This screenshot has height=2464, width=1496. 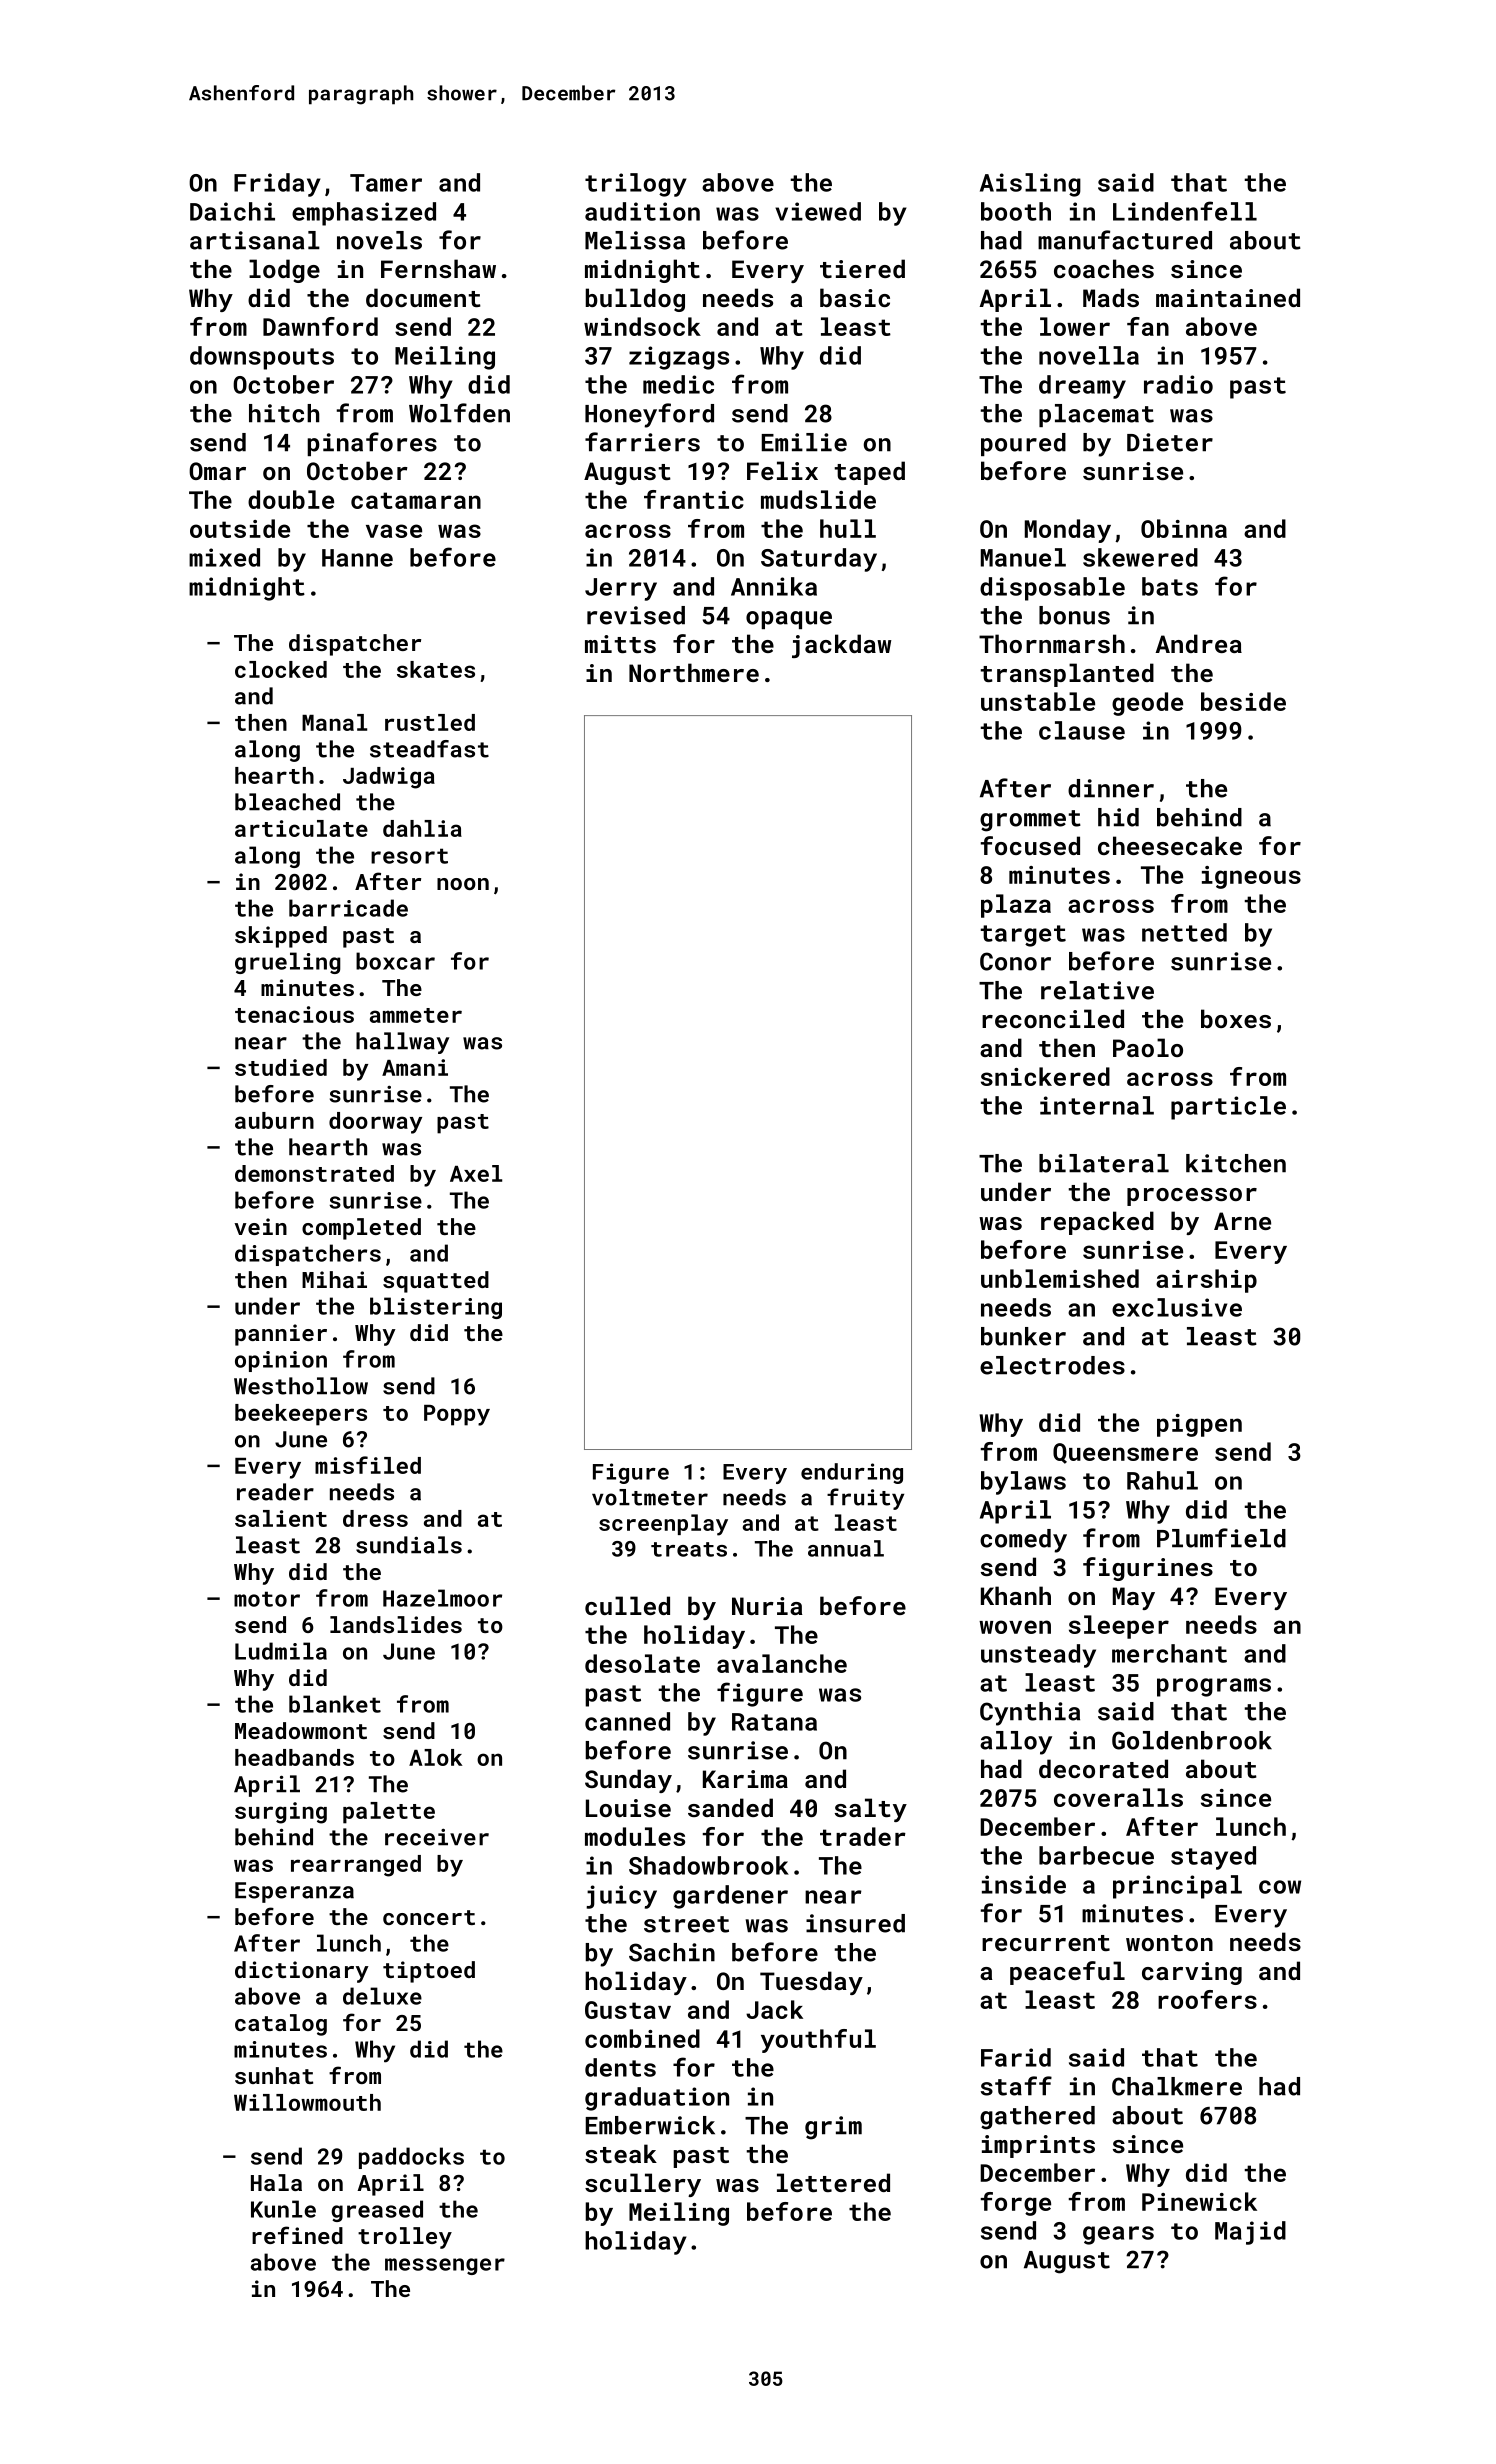 I want to click on Daichi, so click(x=232, y=211).
